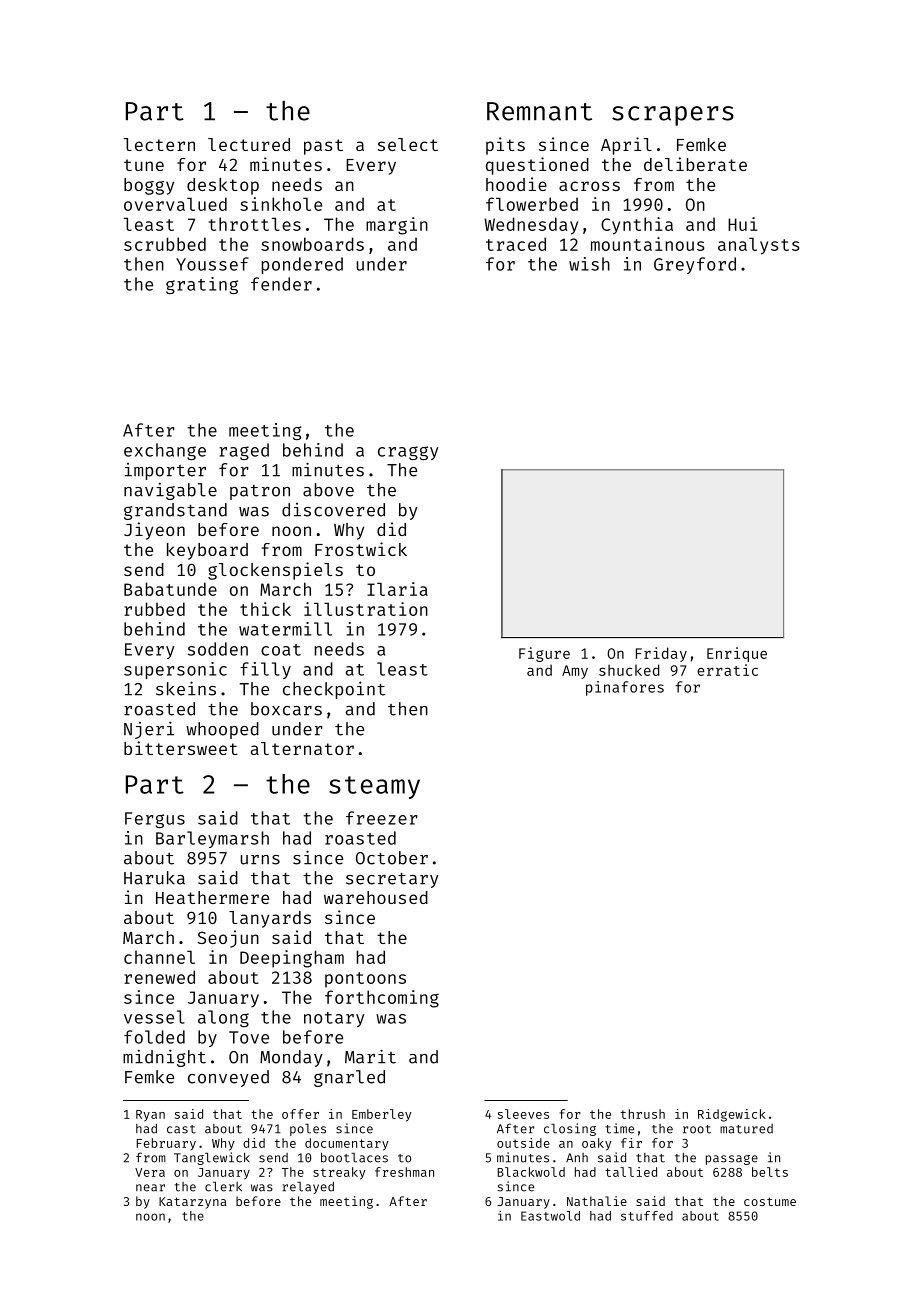 This screenshot has width=924, height=1314. What do you see at coordinates (181, 748) in the screenshot?
I see `bittersweet` at bounding box center [181, 748].
